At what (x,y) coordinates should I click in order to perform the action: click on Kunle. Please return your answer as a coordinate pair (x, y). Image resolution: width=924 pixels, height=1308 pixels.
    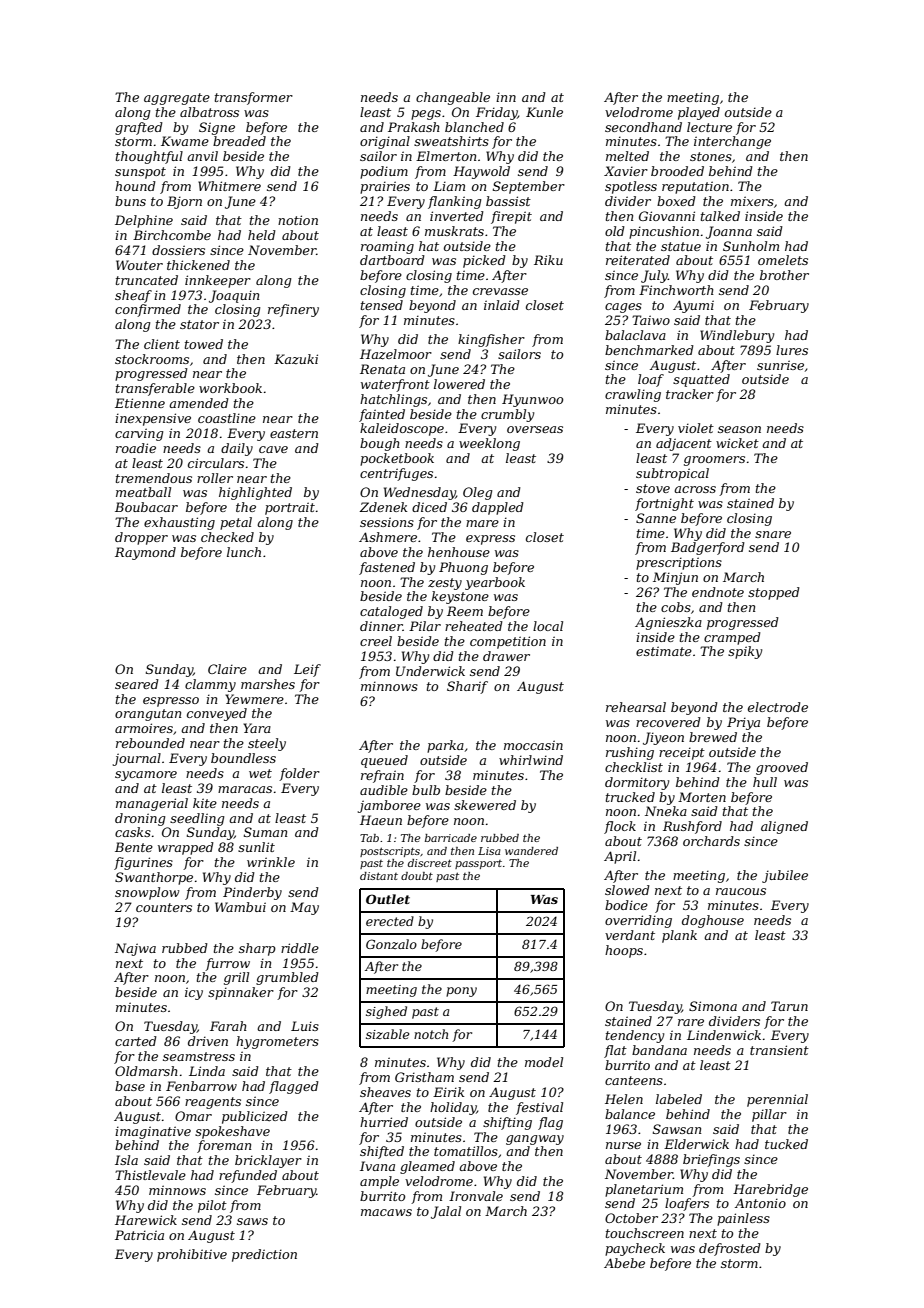
    Looking at the image, I should click on (544, 112).
